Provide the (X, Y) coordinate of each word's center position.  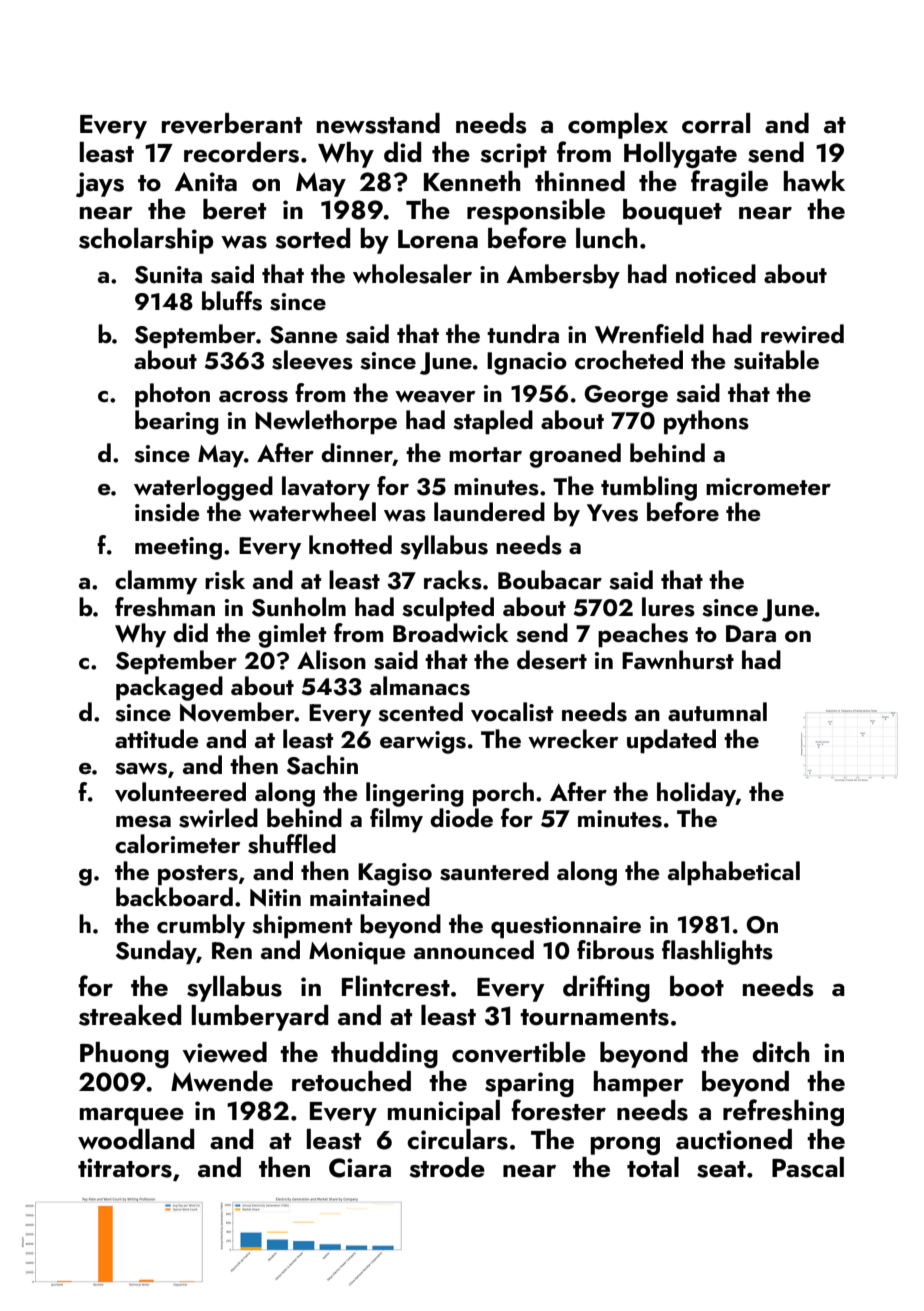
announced (474, 950)
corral (716, 123)
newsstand (378, 123)
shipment (302, 926)
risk (225, 580)
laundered (489, 512)
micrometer (768, 487)
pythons (706, 422)
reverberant (232, 123)
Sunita (168, 275)
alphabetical (734, 873)
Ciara (360, 1168)
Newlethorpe (326, 422)
